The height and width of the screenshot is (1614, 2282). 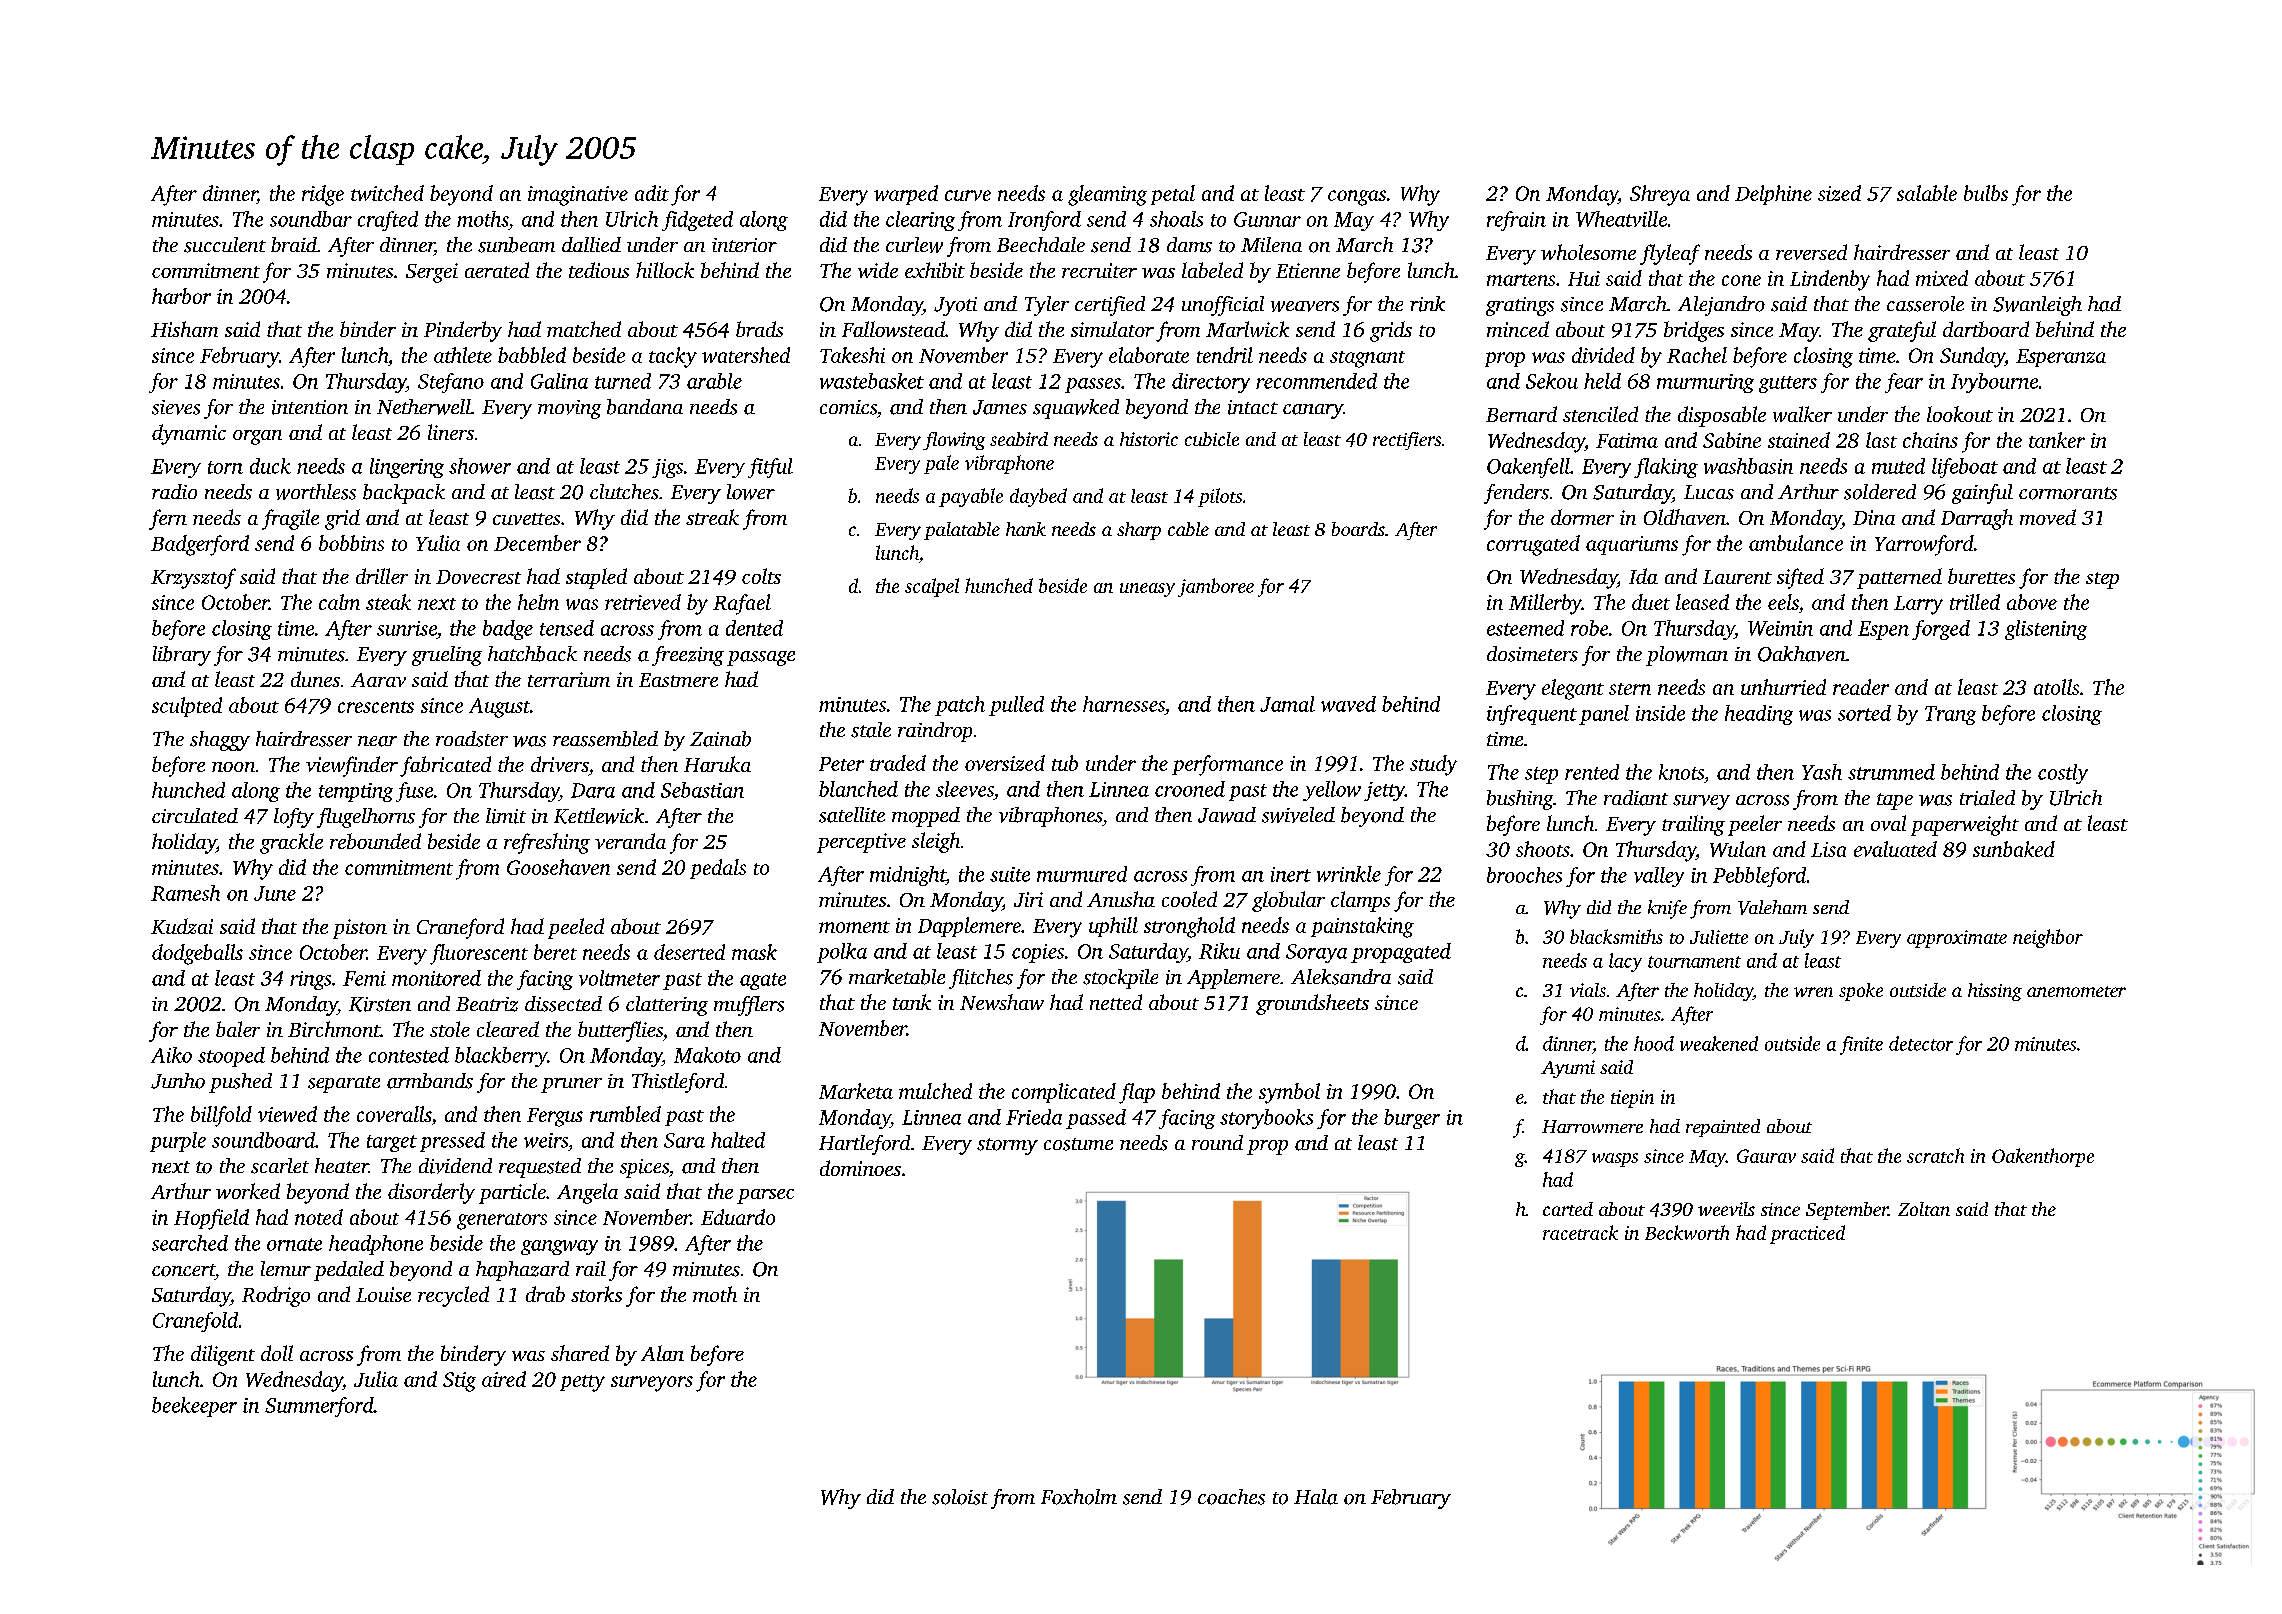 I want to click on Shreya, so click(x=1660, y=195).
